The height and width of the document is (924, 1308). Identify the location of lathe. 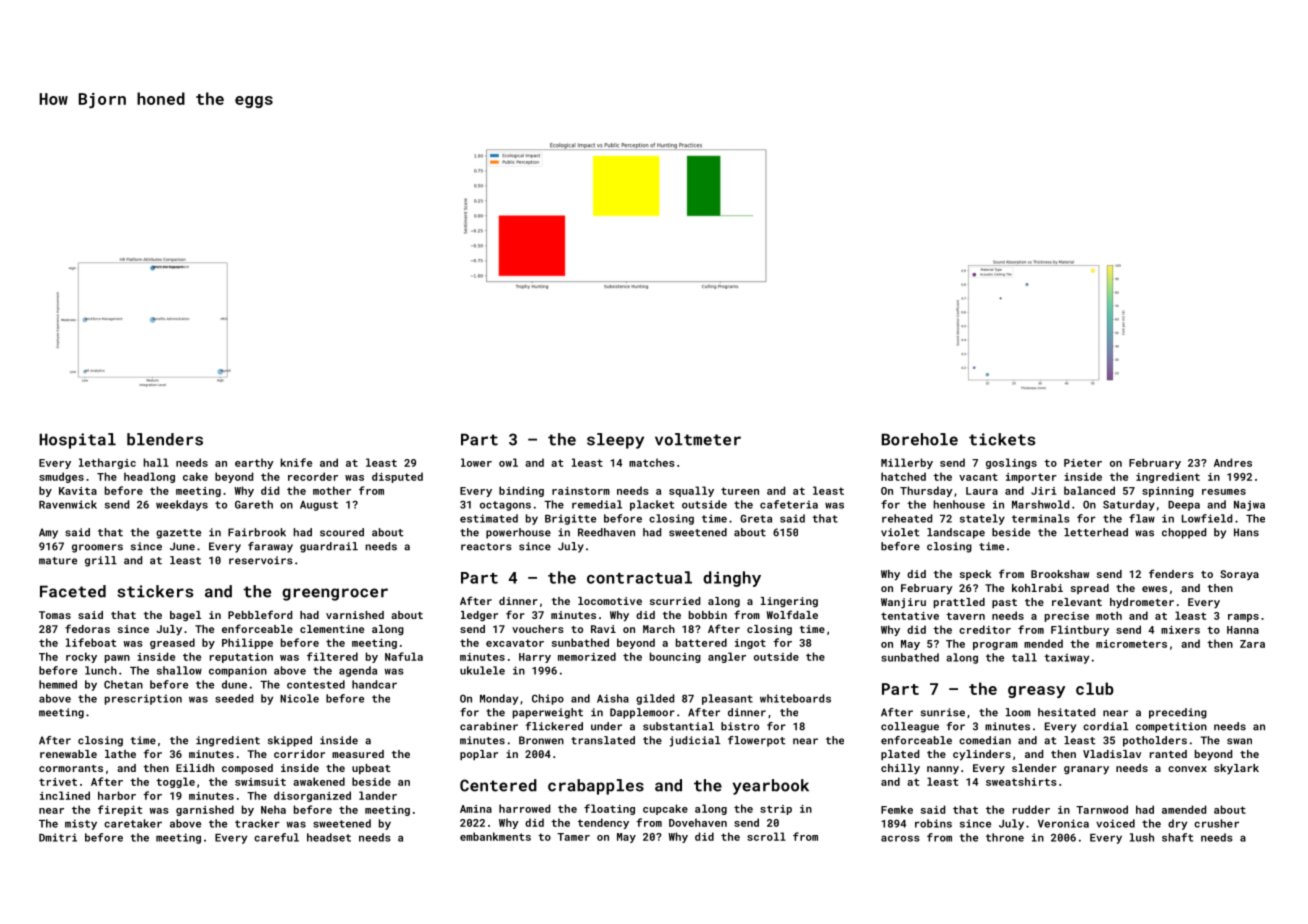
(120, 754).
